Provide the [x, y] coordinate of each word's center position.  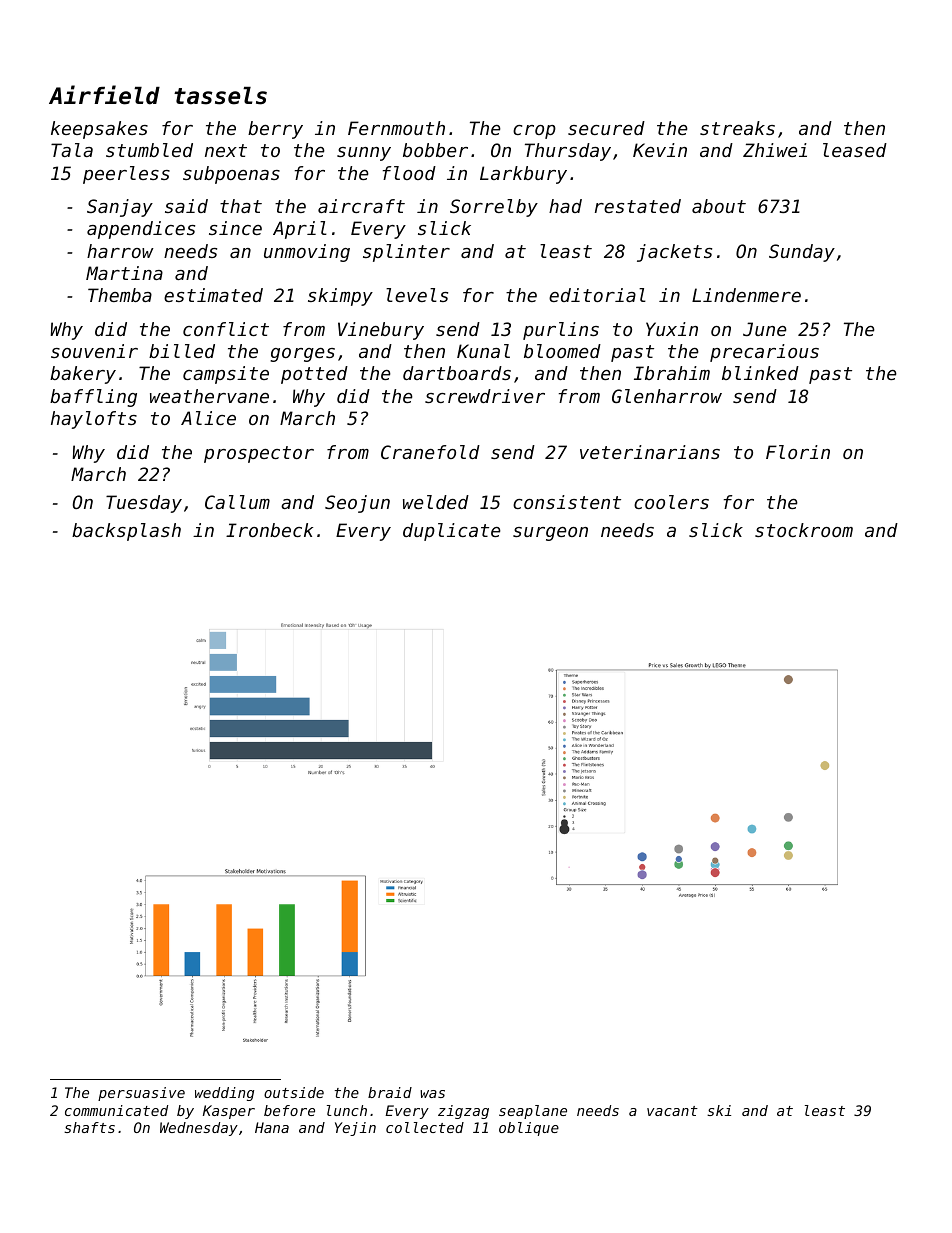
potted [314, 375]
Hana [272, 1127]
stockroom [804, 530]
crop [534, 132]
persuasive [141, 1094]
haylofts [94, 420]
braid [390, 1092]
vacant [672, 1111]
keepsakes [99, 130]
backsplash [126, 532]
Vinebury [381, 331]
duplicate [452, 532]
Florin [798, 452]
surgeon [550, 534]
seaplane [533, 1112]
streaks [737, 128]
